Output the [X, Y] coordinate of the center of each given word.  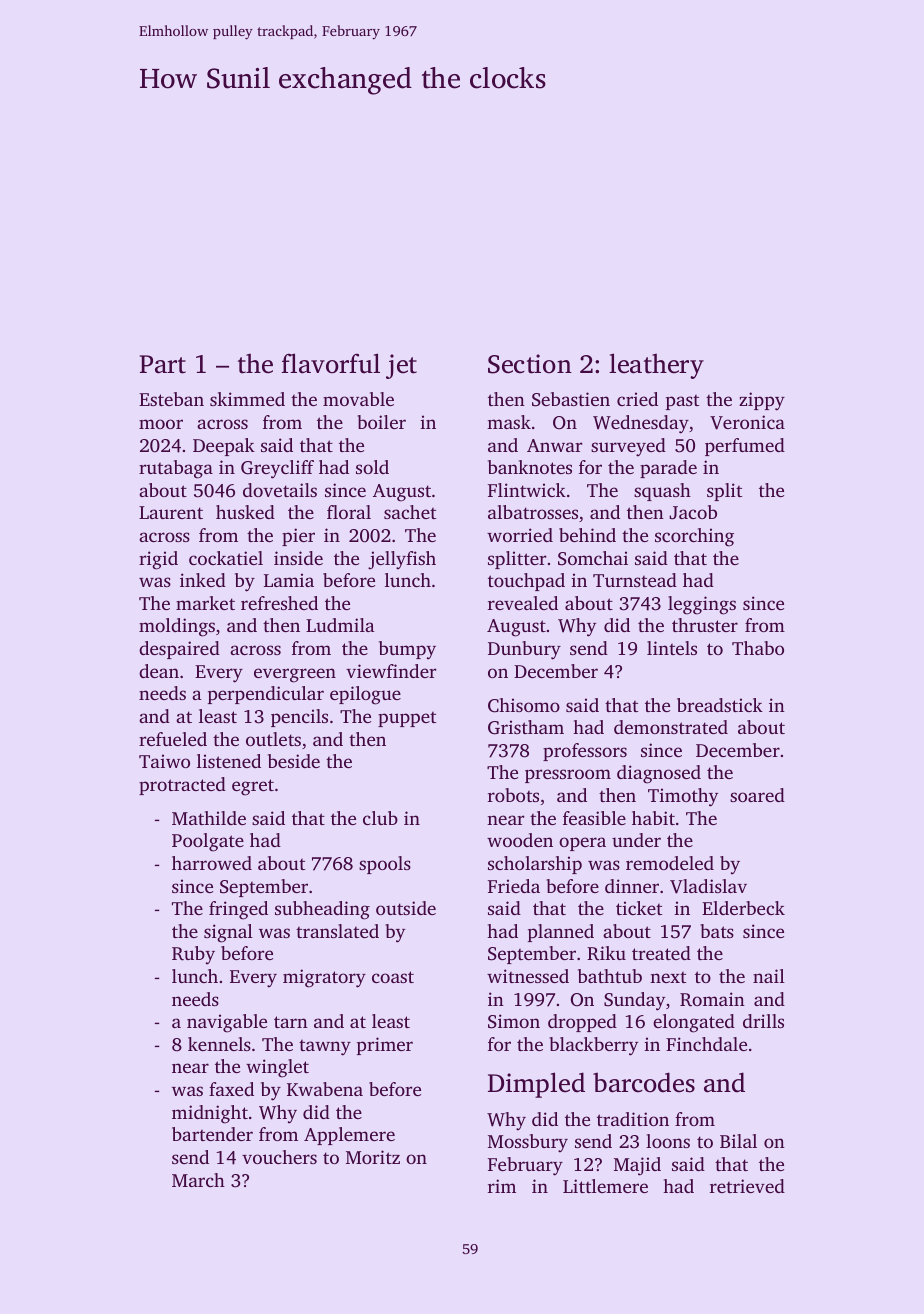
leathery [656, 366]
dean [159, 671]
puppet [407, 719]
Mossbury [528, 1143]
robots [513, 795]
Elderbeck [743, 908]
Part [163, 364]
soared [757, 795]
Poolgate [208, 842]
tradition [633, 1119]
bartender [212, 1134]
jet [401, 366]
